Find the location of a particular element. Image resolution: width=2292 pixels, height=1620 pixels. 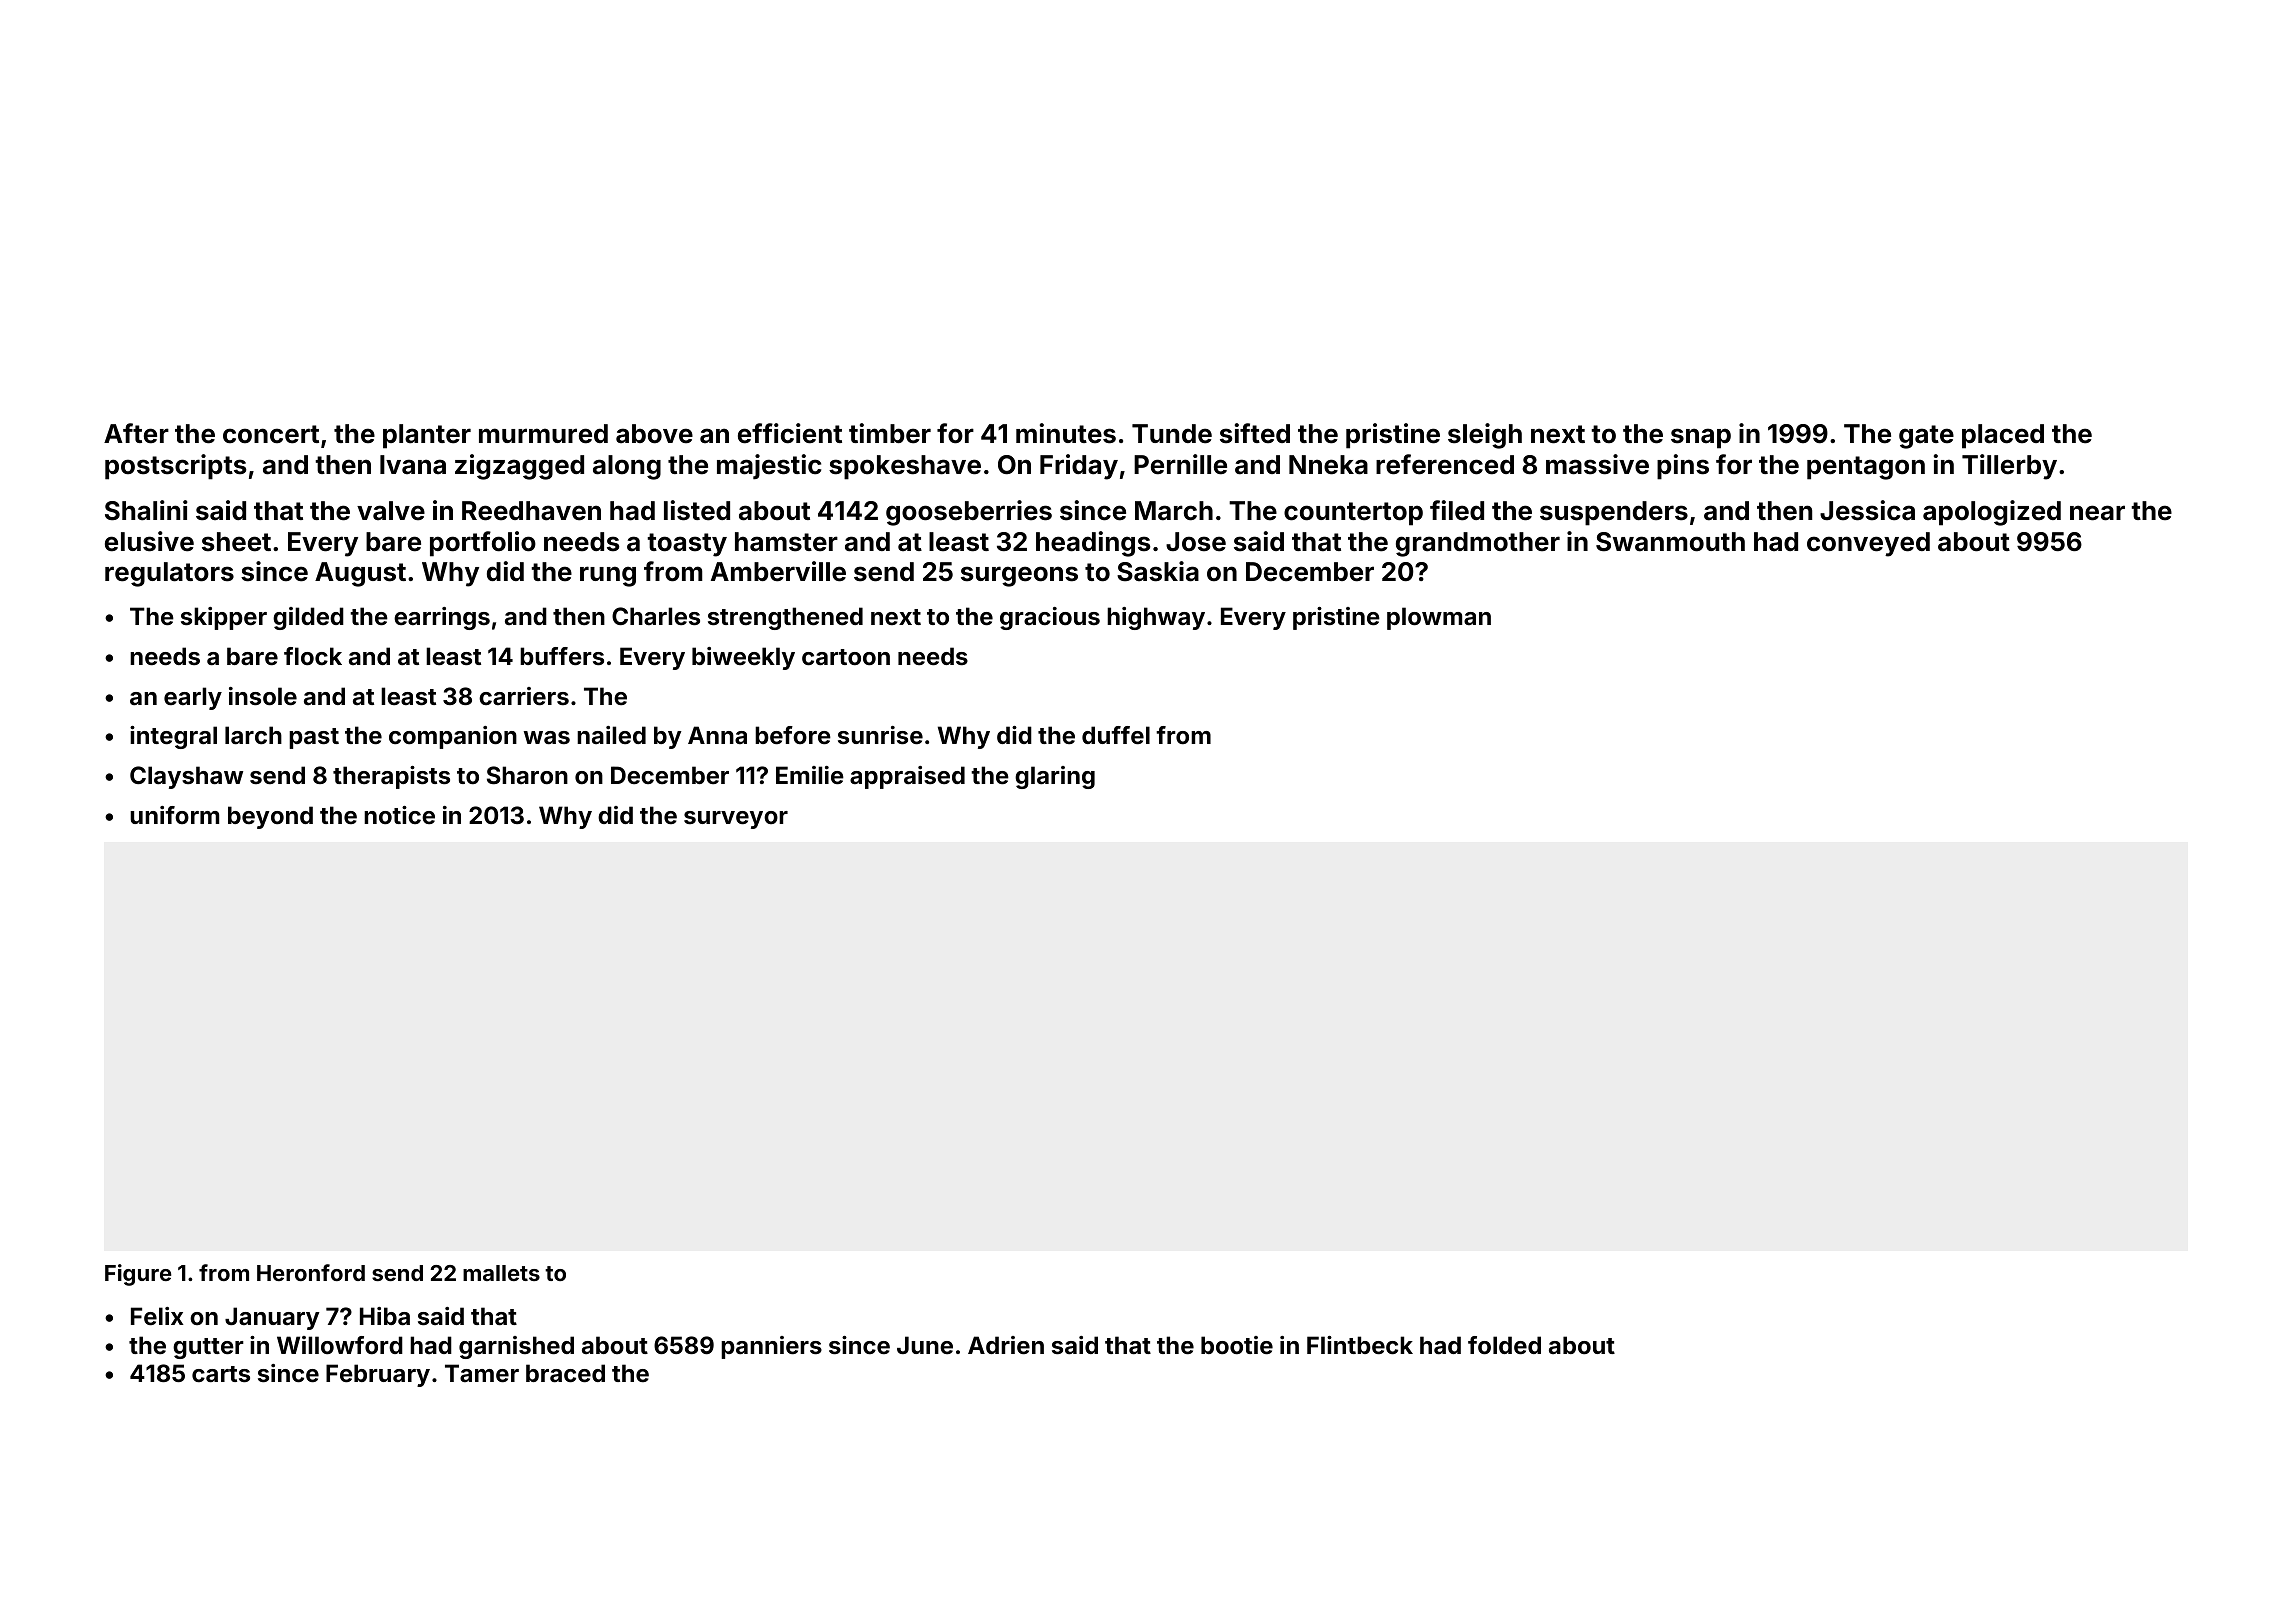

sifted is located at coordinates (1255, 433).
